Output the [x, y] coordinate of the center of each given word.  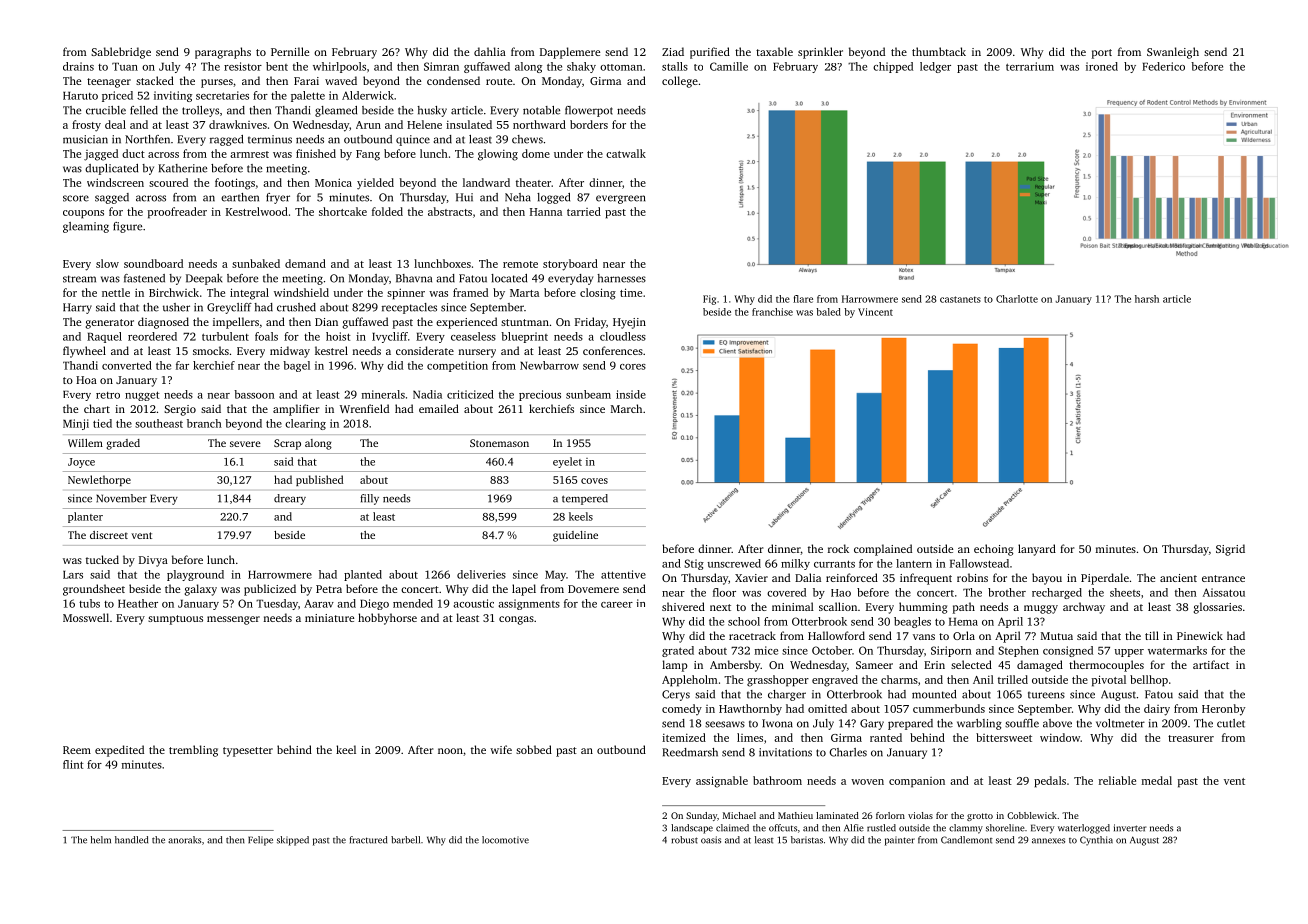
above [1057, 723]
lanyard [1037, 550]
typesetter [248, 752]
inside [631, 394]
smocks [211, 350]
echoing [993, 550]
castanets [960, 299]
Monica [333, 182]
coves [594, 481]
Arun [368, 125]
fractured [368, 840]
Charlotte [1017, 299]
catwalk [626, 153]
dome [536, 153]
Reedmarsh [690, 752]
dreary [290, 499]
